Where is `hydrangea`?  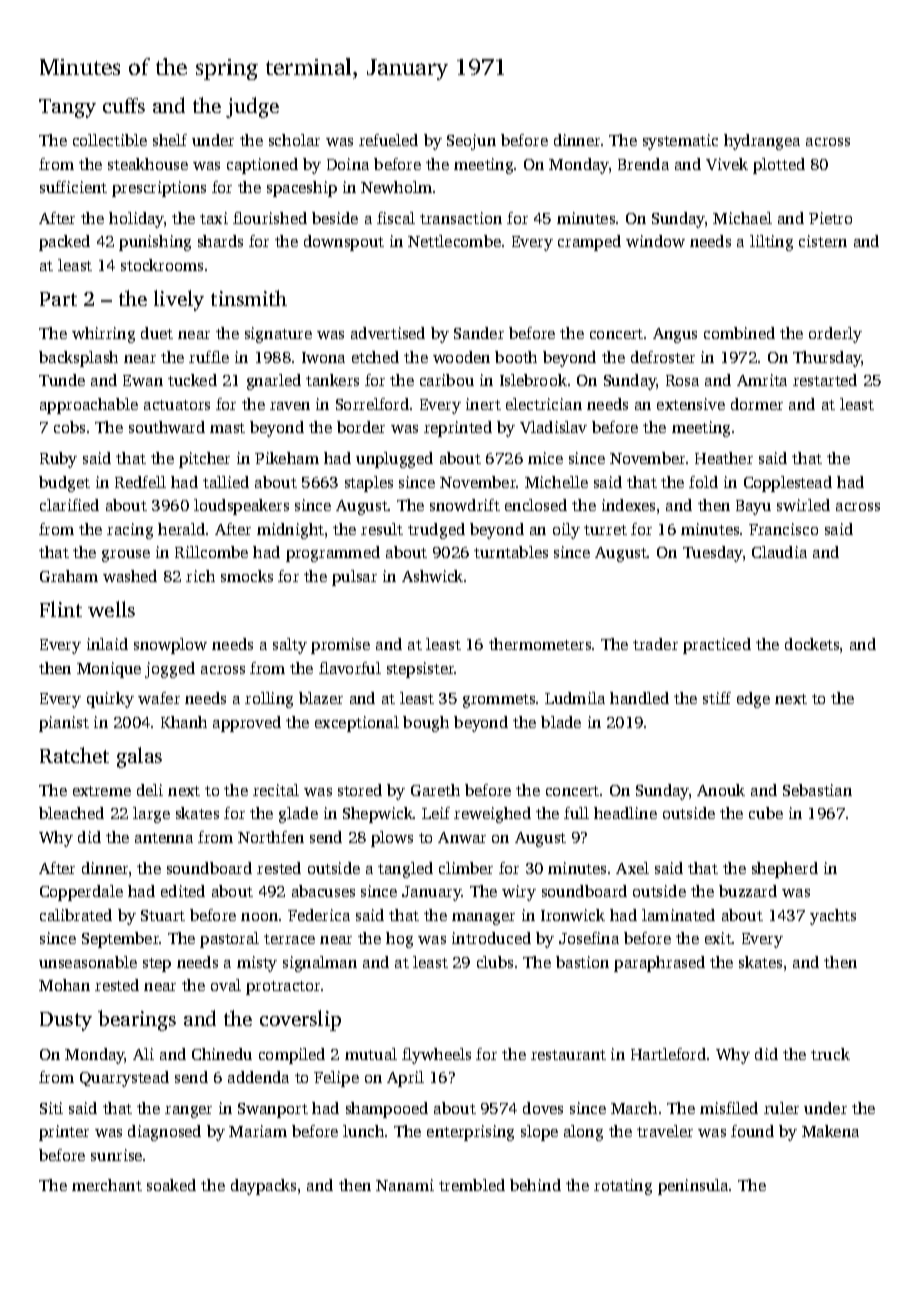 hydrangea is located at coordinates (762, 142).
